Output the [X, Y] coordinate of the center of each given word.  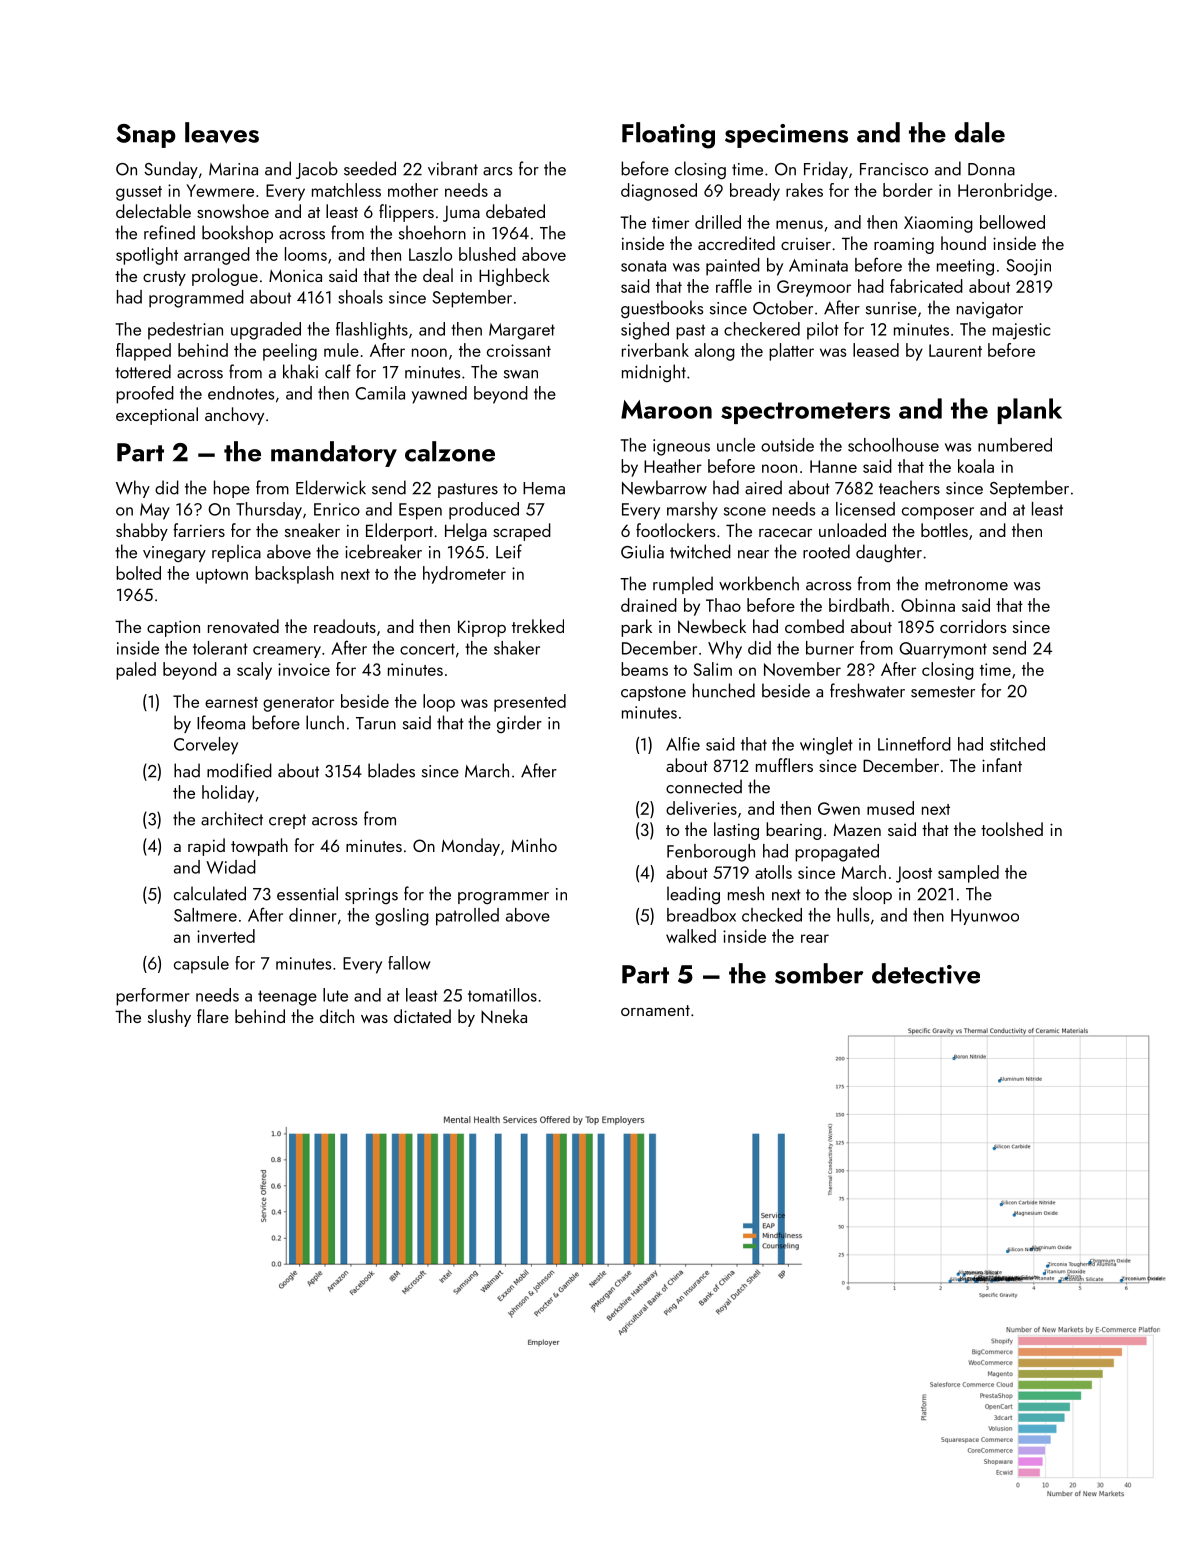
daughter [889, 553]
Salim [713, 669]
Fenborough [711, 853]
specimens [786, 136]
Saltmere [205, 915]
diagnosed [659, 192]
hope [232, 489]
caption [173, 628]
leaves [222, 132]
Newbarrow [664, 487]
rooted [826, 551]
